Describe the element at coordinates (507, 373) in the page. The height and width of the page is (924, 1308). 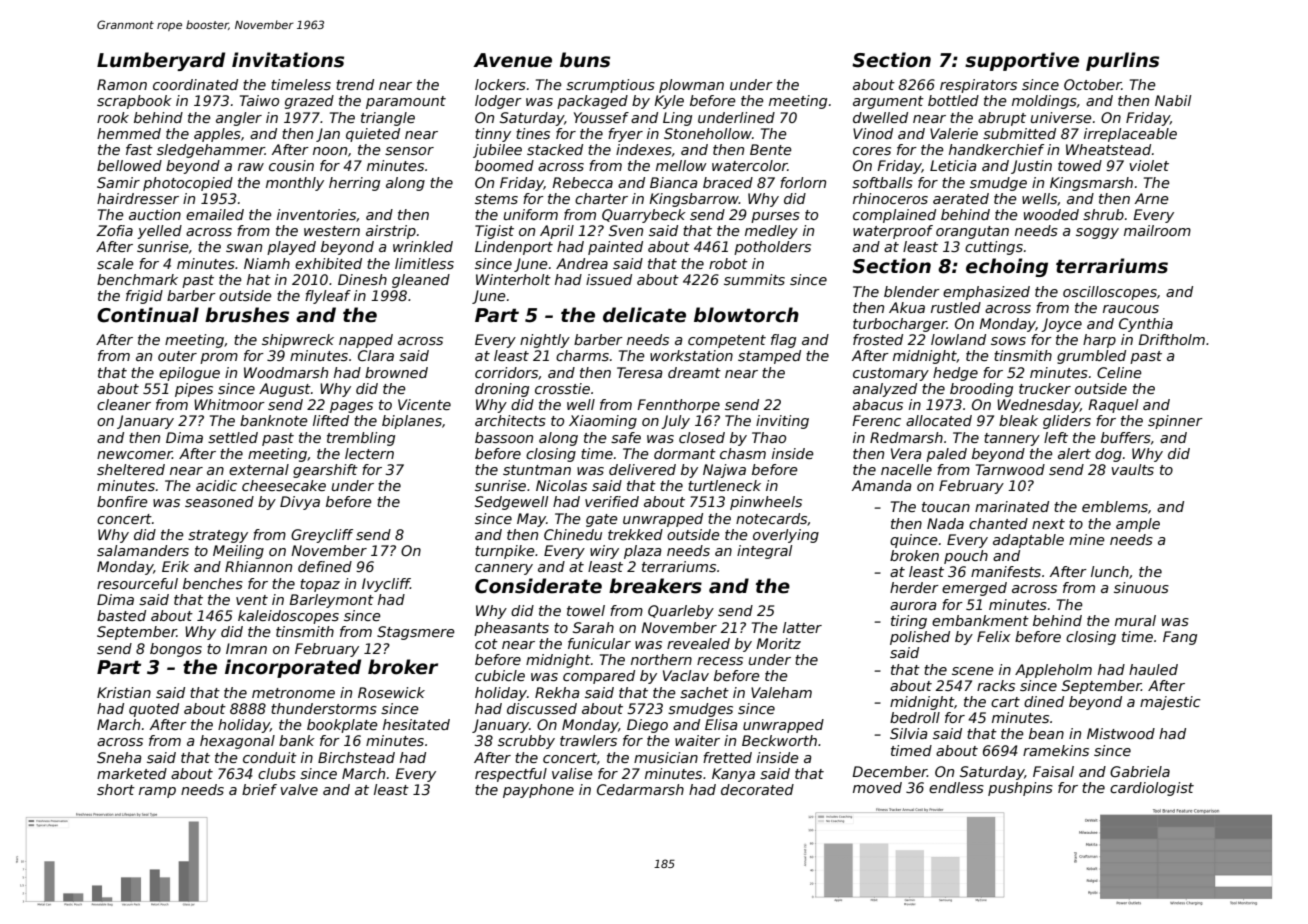
I see `corridors` at that location.
